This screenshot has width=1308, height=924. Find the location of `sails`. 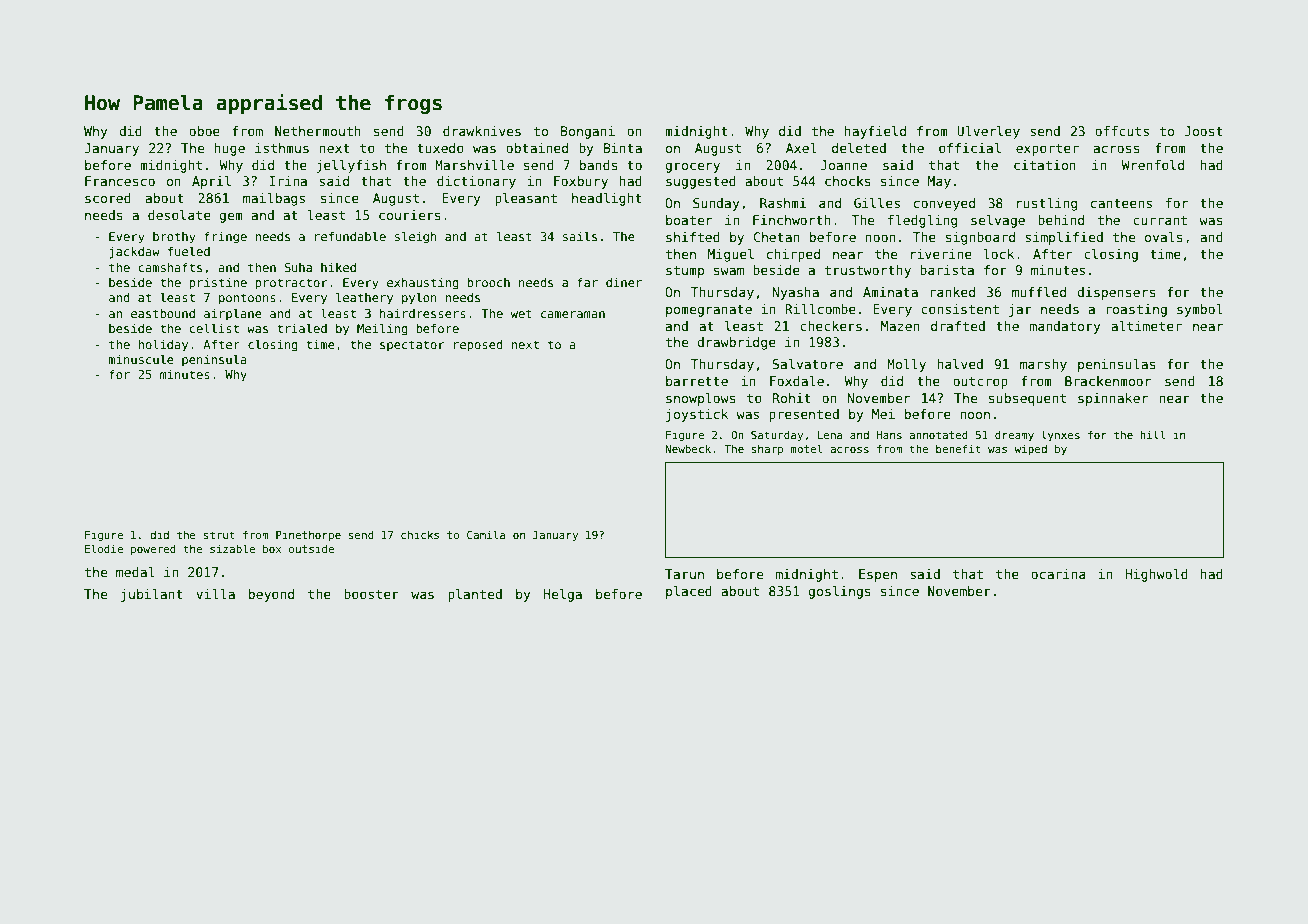

sails is located at coordinates (580, 236).
